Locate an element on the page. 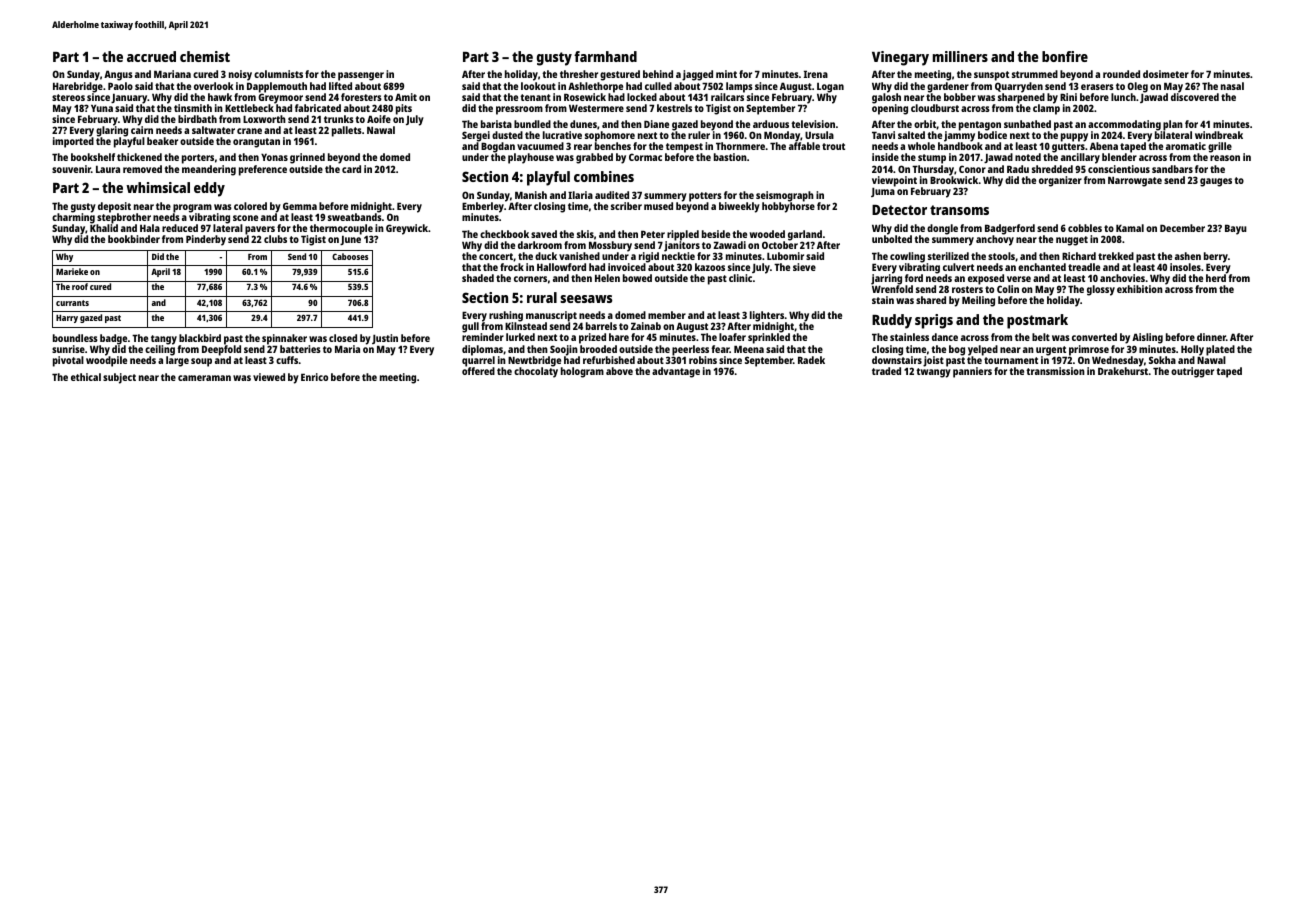 This image has height=924, width=1308. farmhand is located at coordinates (605, 56).
